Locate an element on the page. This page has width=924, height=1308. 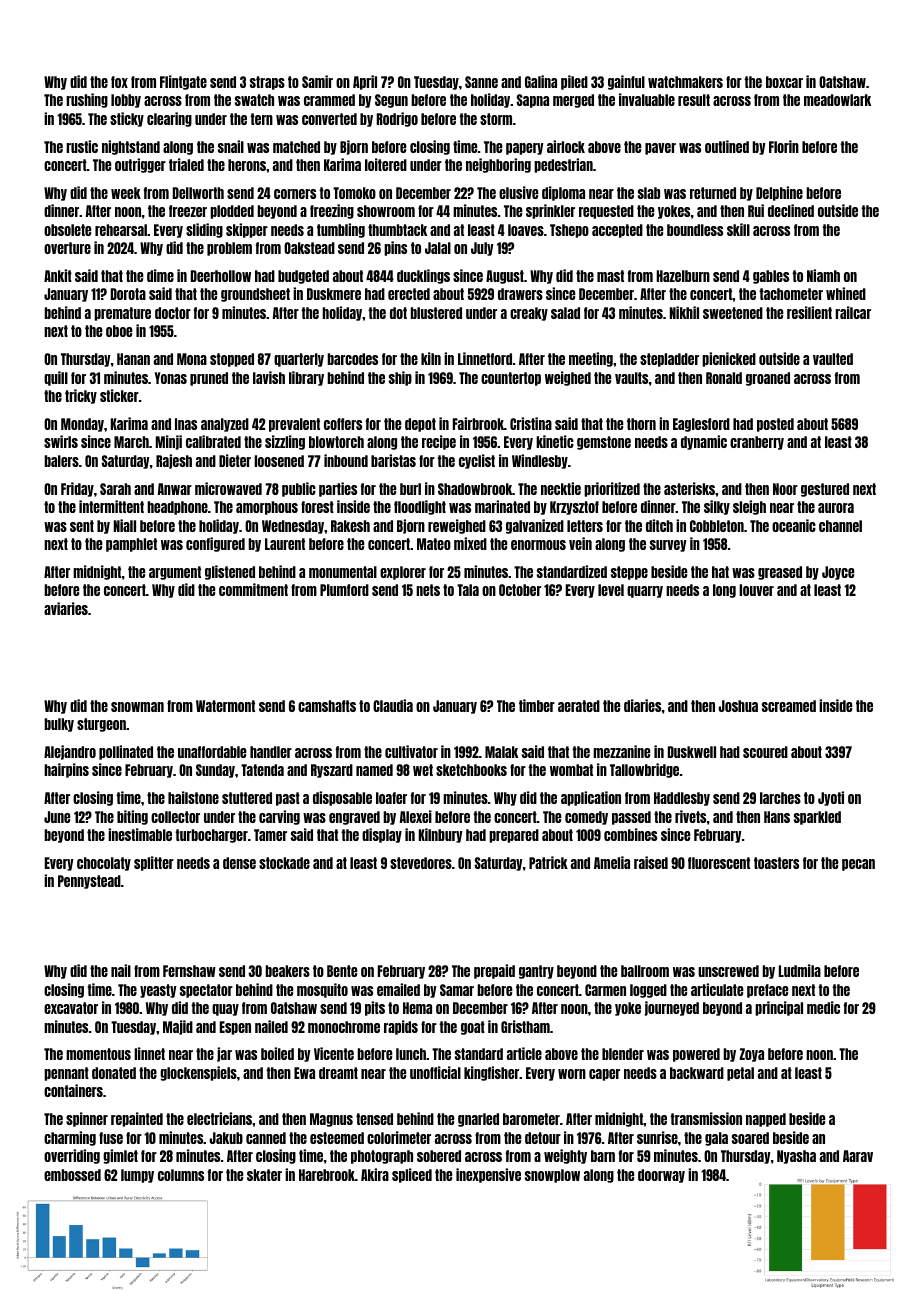
loaves is located at coordinates (526, 230).
